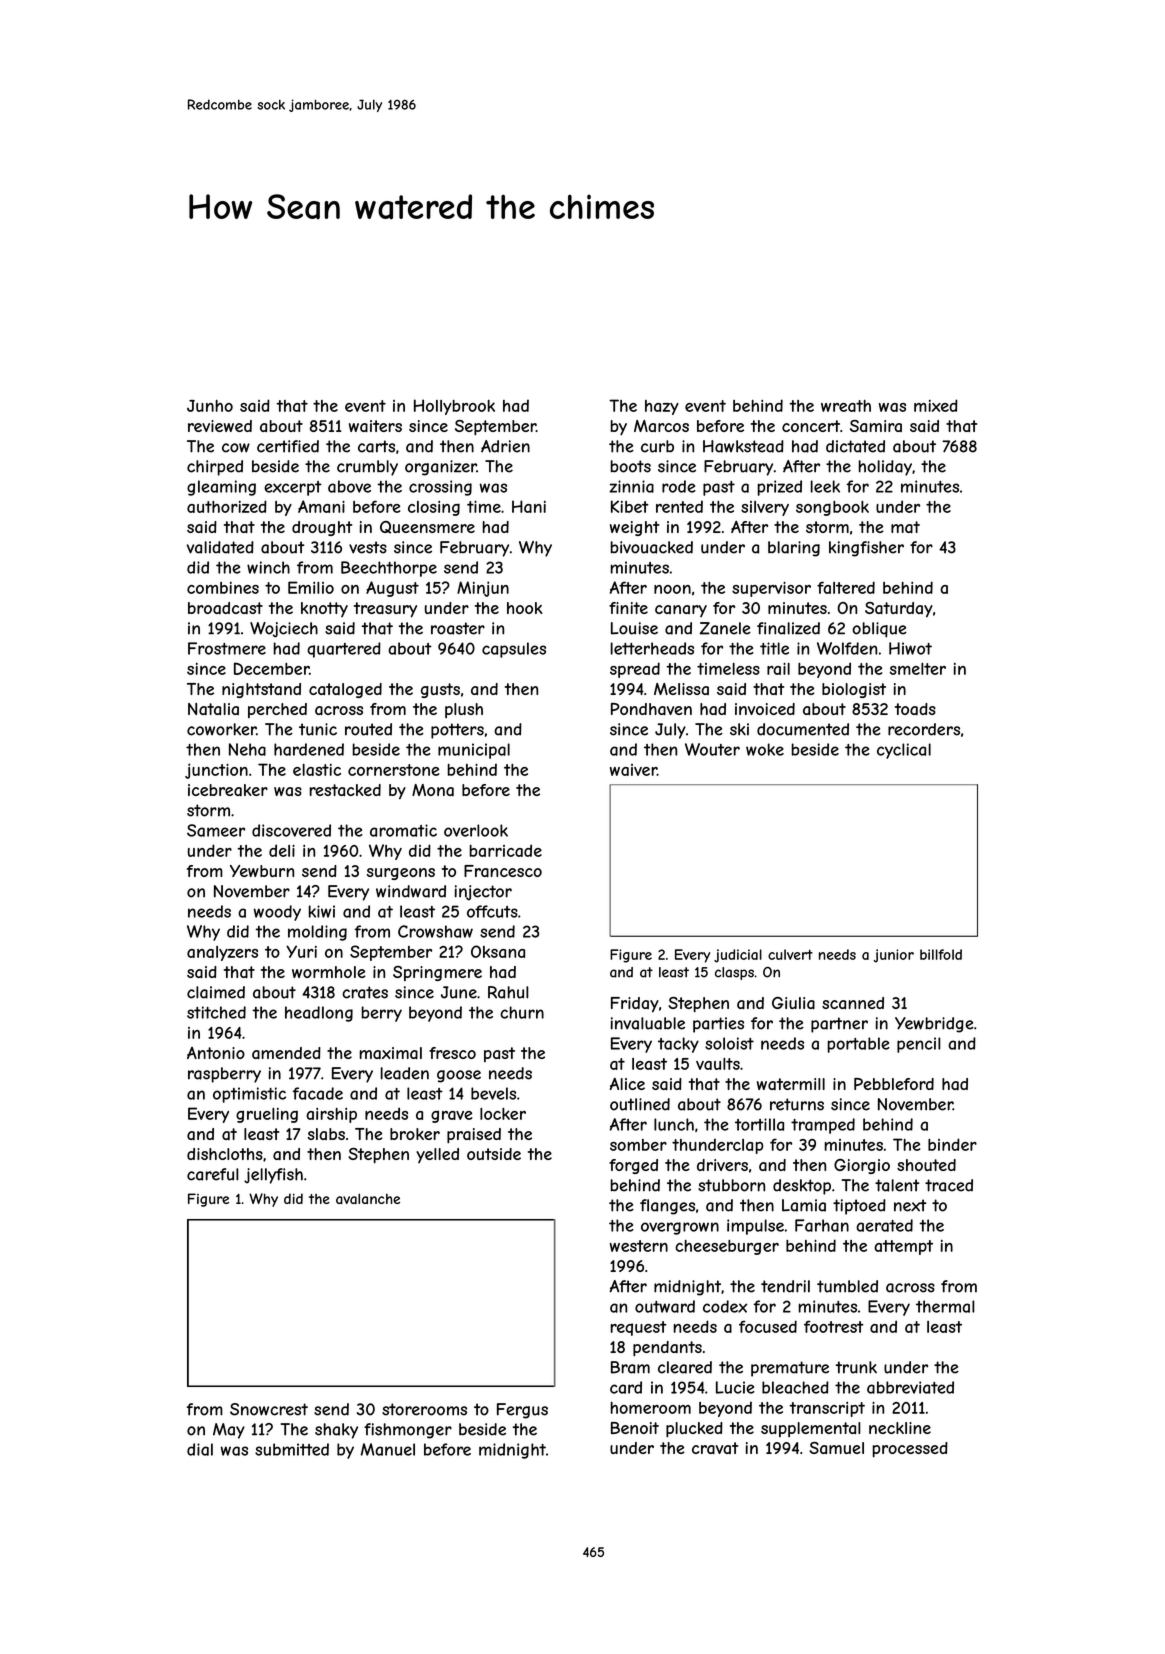 The width and height of the page is (1165, 1654). Describe the element at coordinates (679, 506) in the page. I see `rented` at that location.
